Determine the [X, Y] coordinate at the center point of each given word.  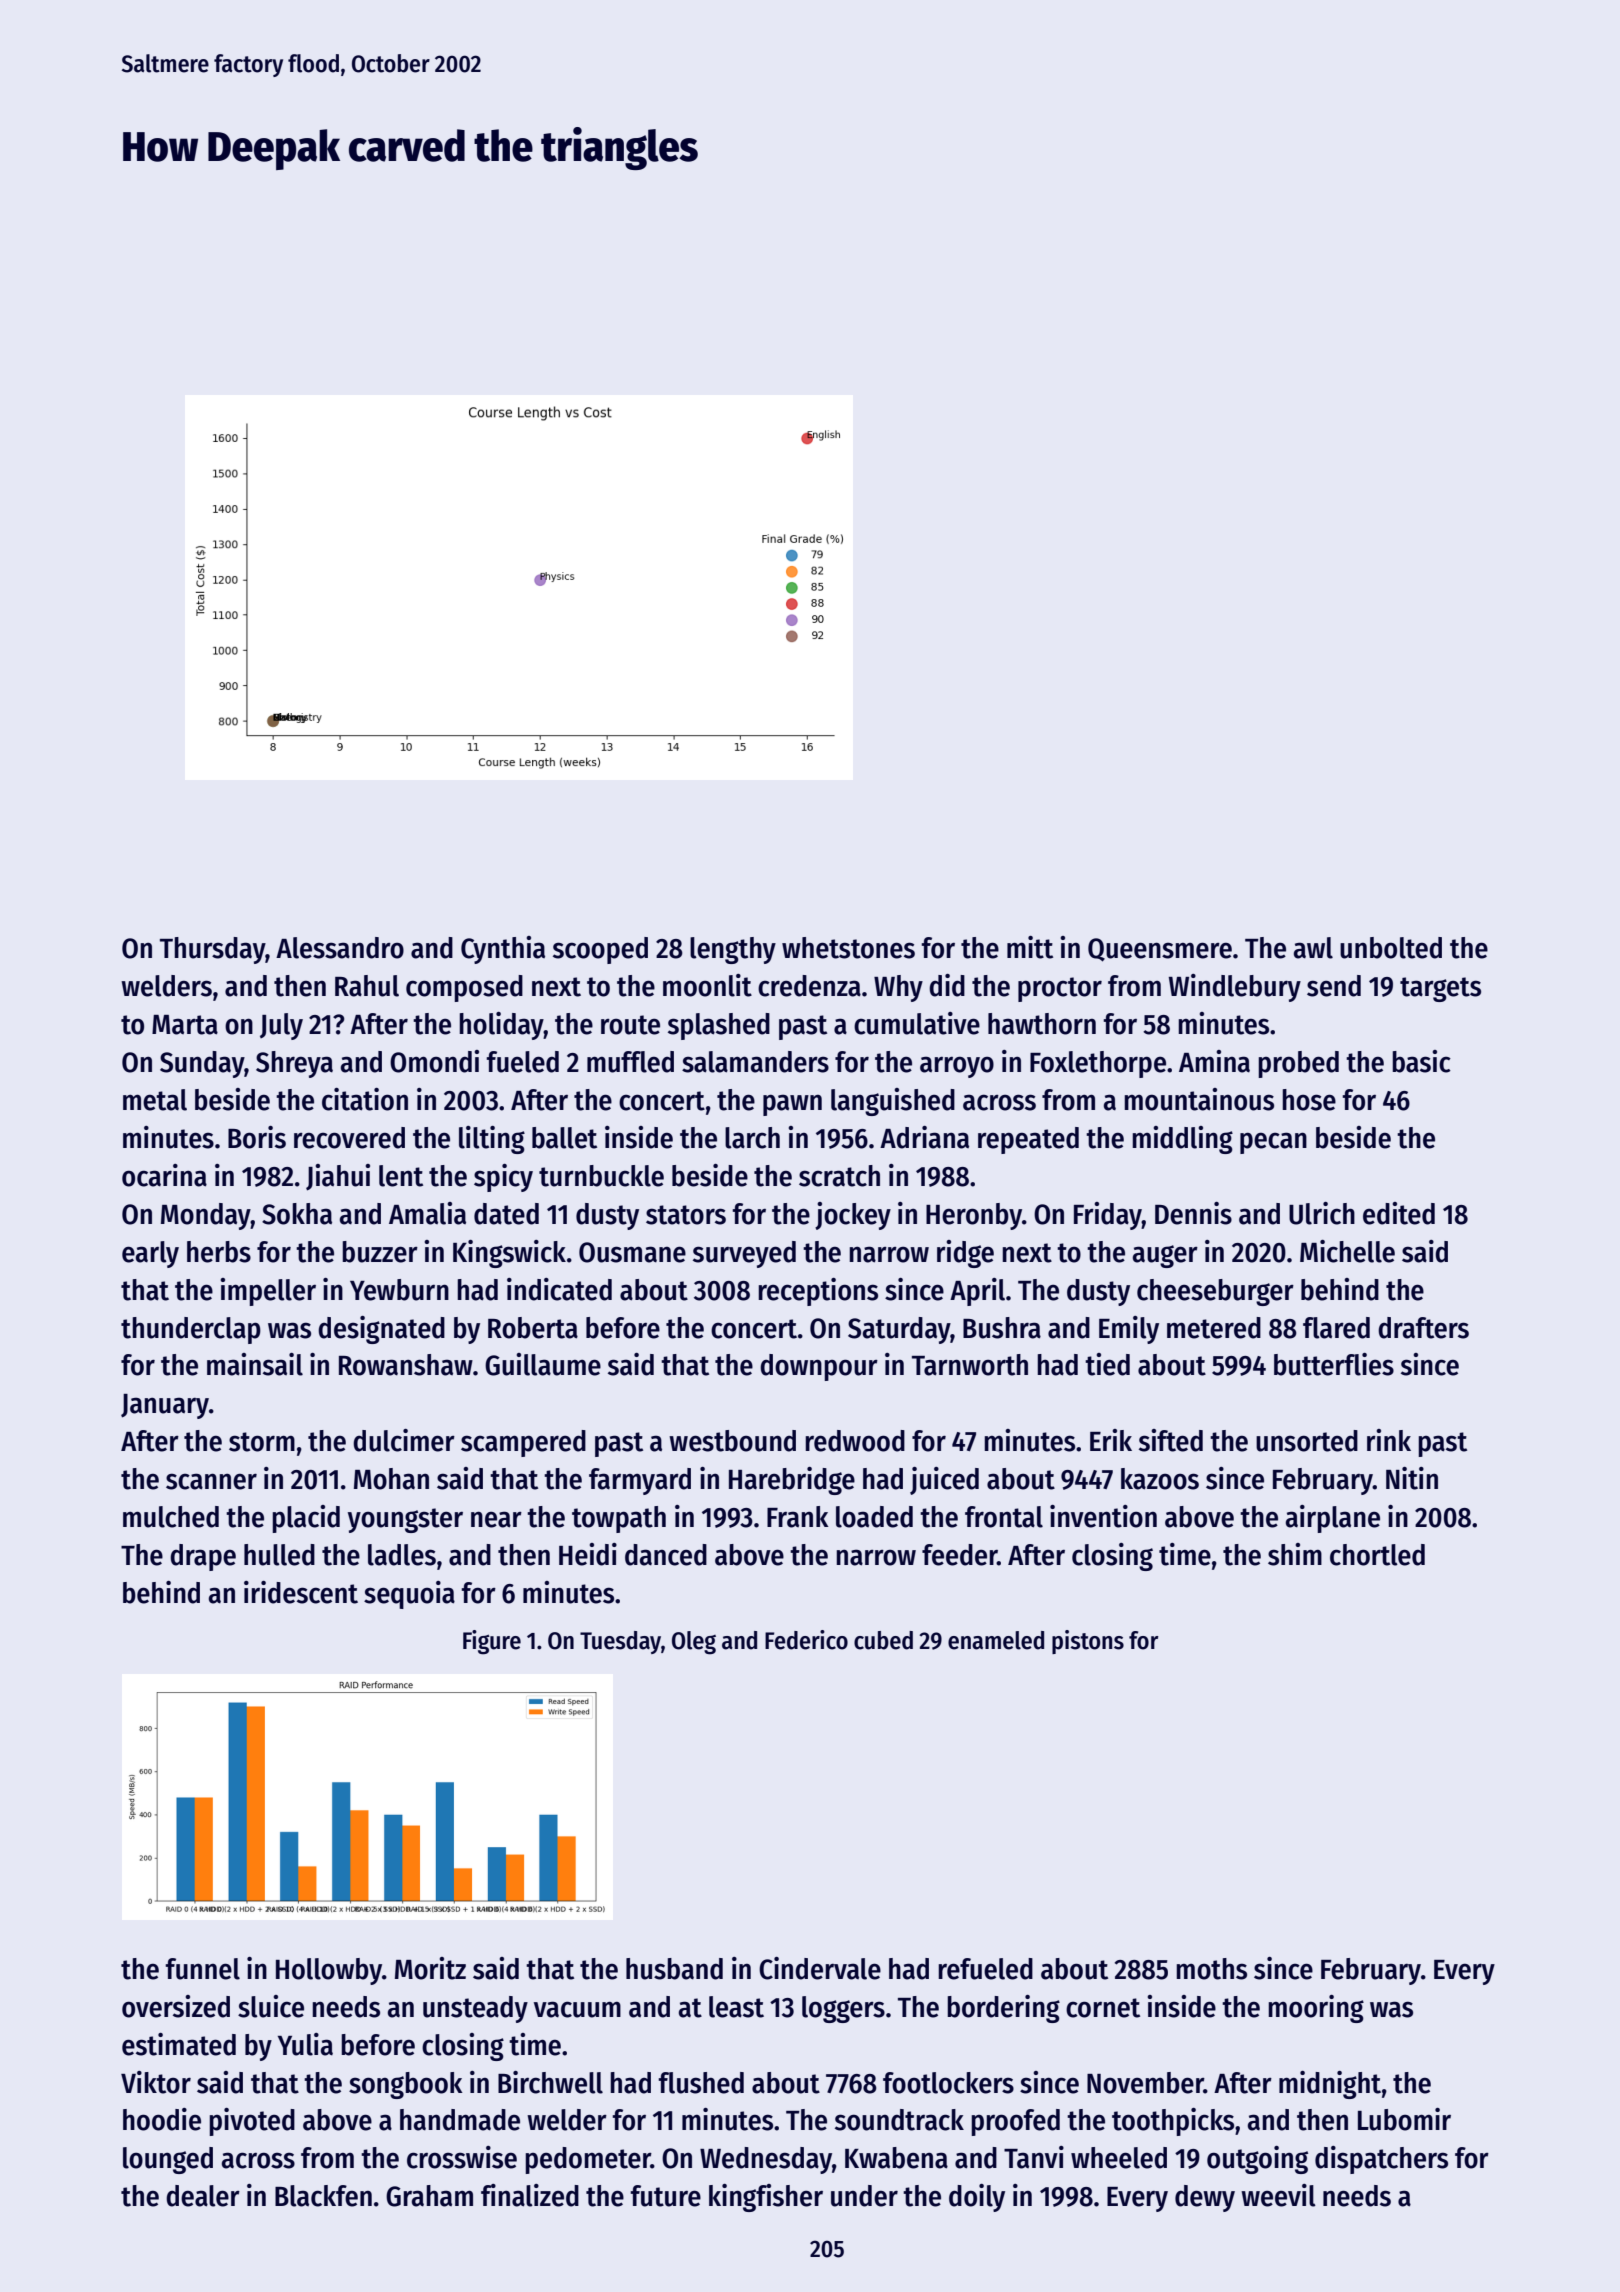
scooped [600, 950]
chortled [1377, 1555]
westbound [732, 1441]
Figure [492, 1642]
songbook [406, 2085]
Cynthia [503, 950]
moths [1211, 1969]
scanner [211, 1481]
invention [1103, 1516]
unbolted [1391, 948]
